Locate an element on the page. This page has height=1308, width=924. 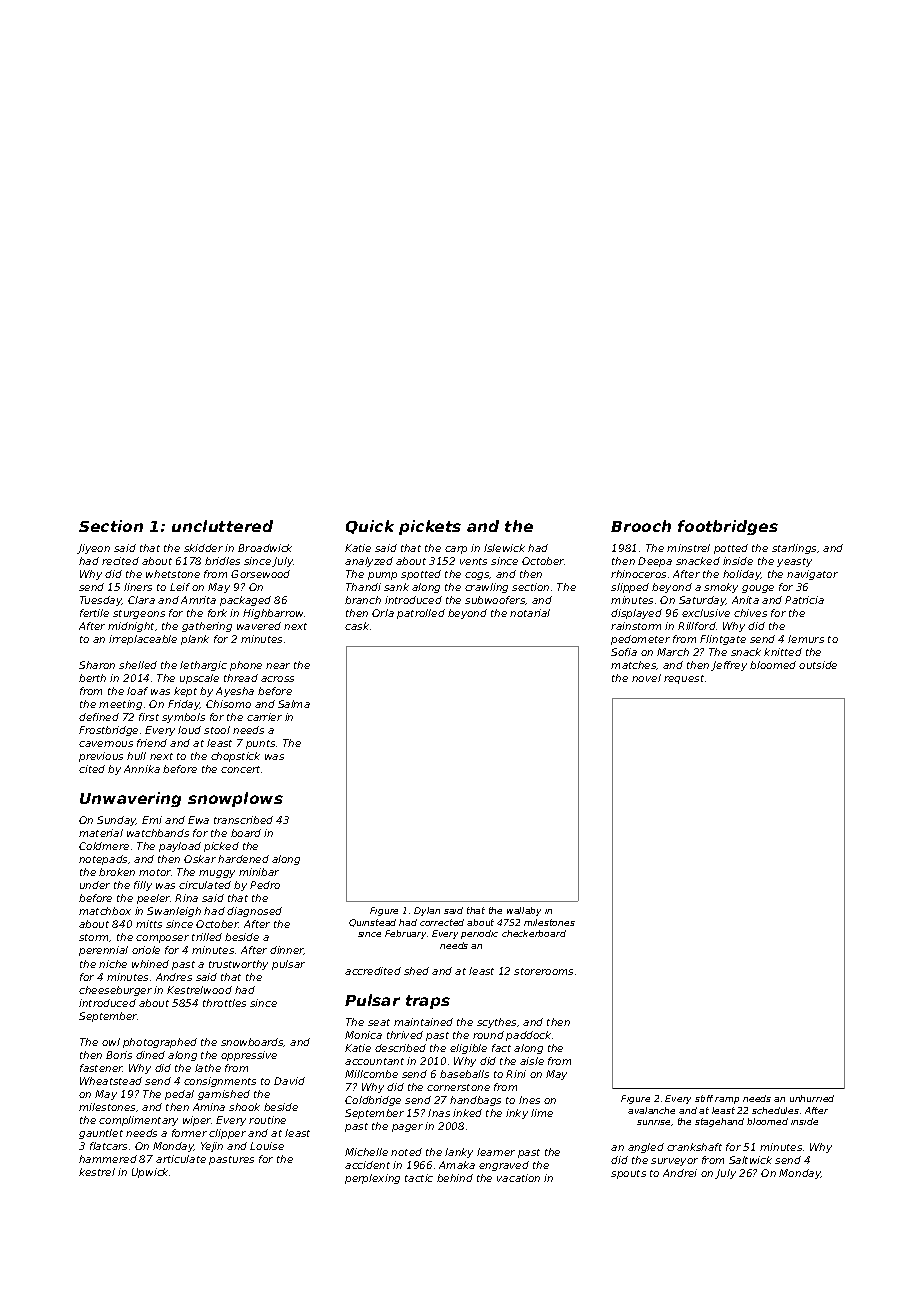
wallaby is located at coordinates (524, 911).
